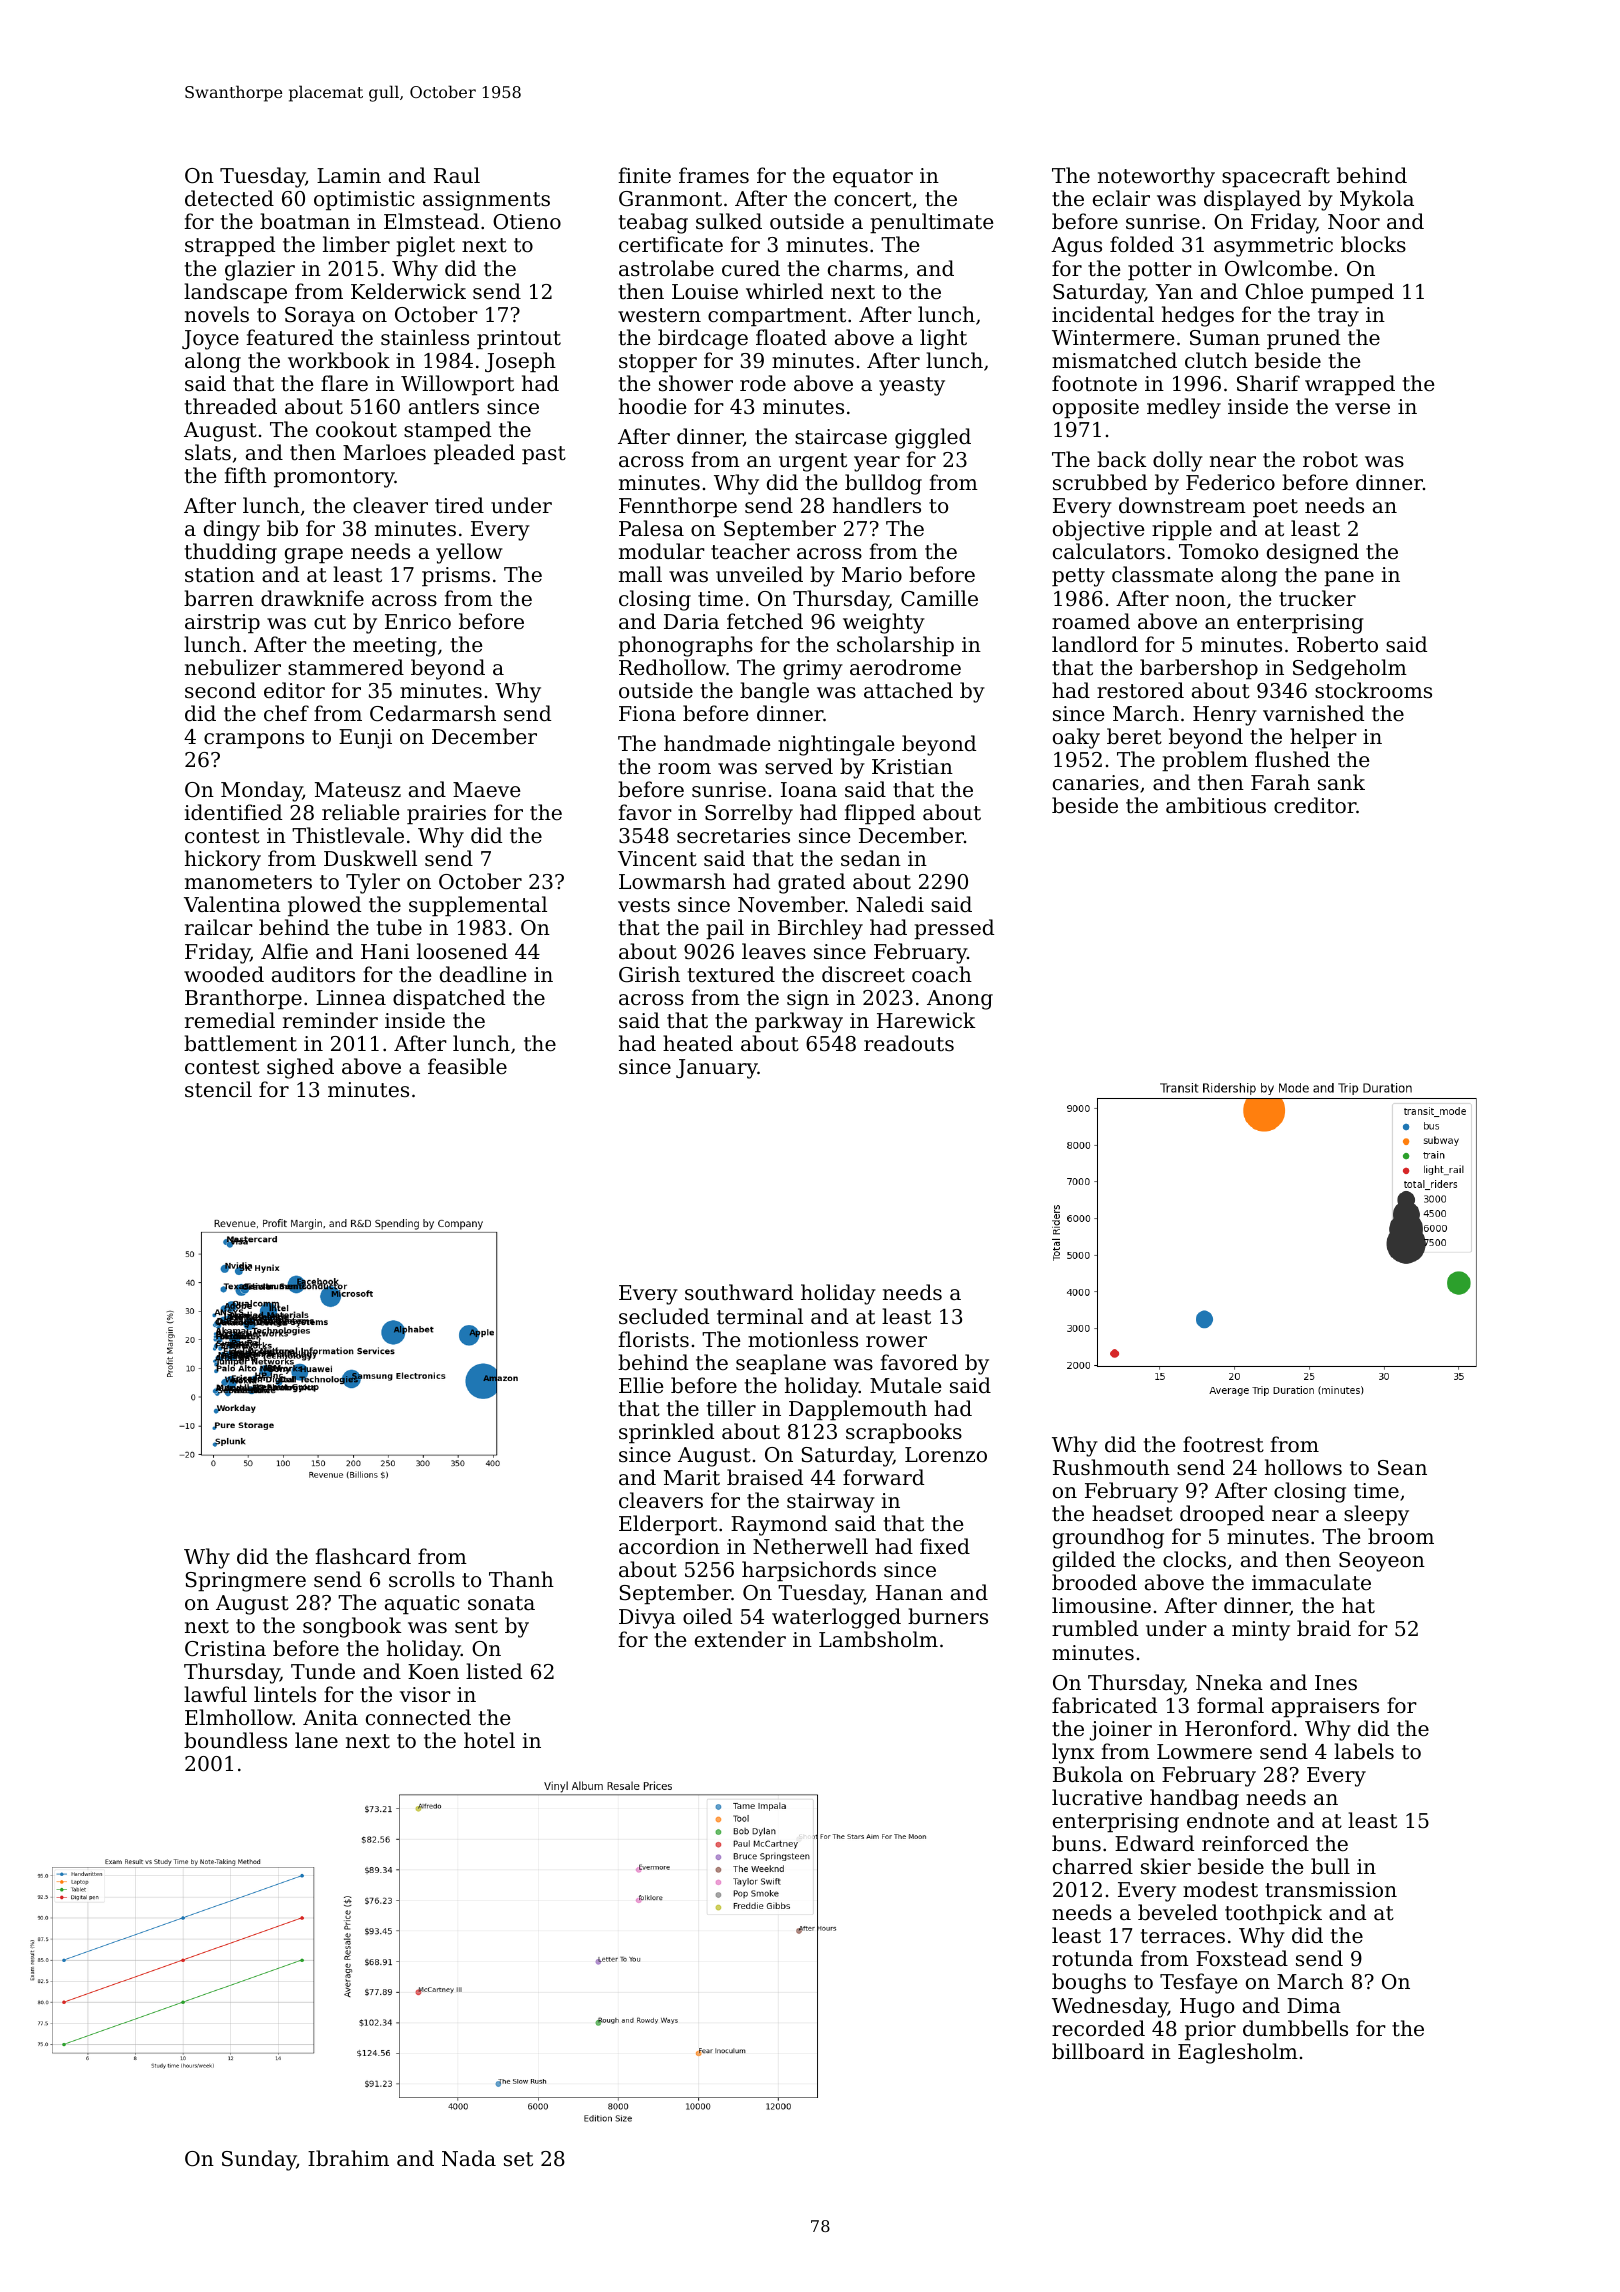 The image size is (1620, 2292). I want to click on Lambsholm, so click(878, 1639).
